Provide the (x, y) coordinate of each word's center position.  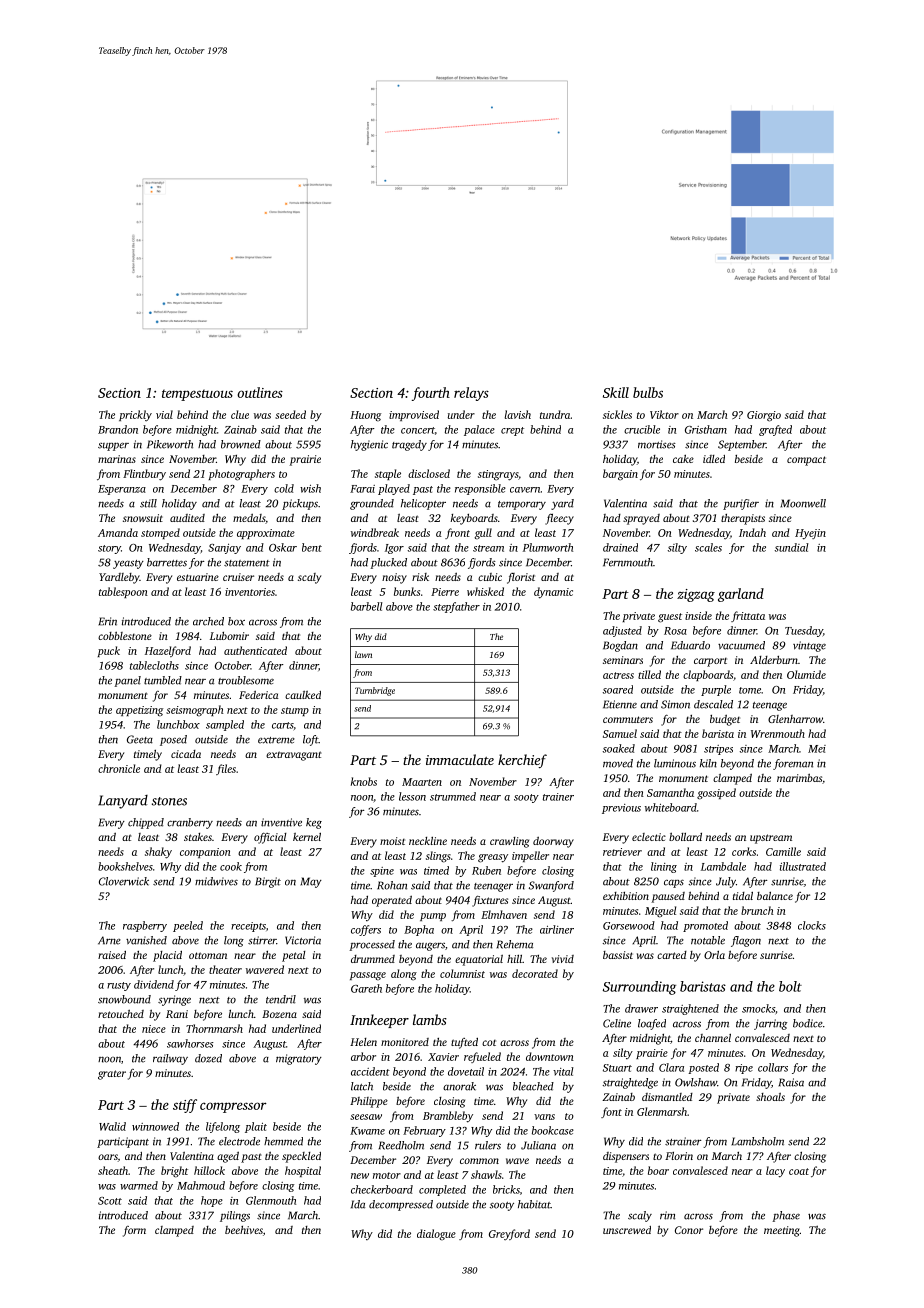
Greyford (509, 1234)
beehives (244, 1230)
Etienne (620, 704)
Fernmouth (628, 562)
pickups (300, 504)
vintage (809, 646)
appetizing (139, 711)
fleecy (559, 519)
